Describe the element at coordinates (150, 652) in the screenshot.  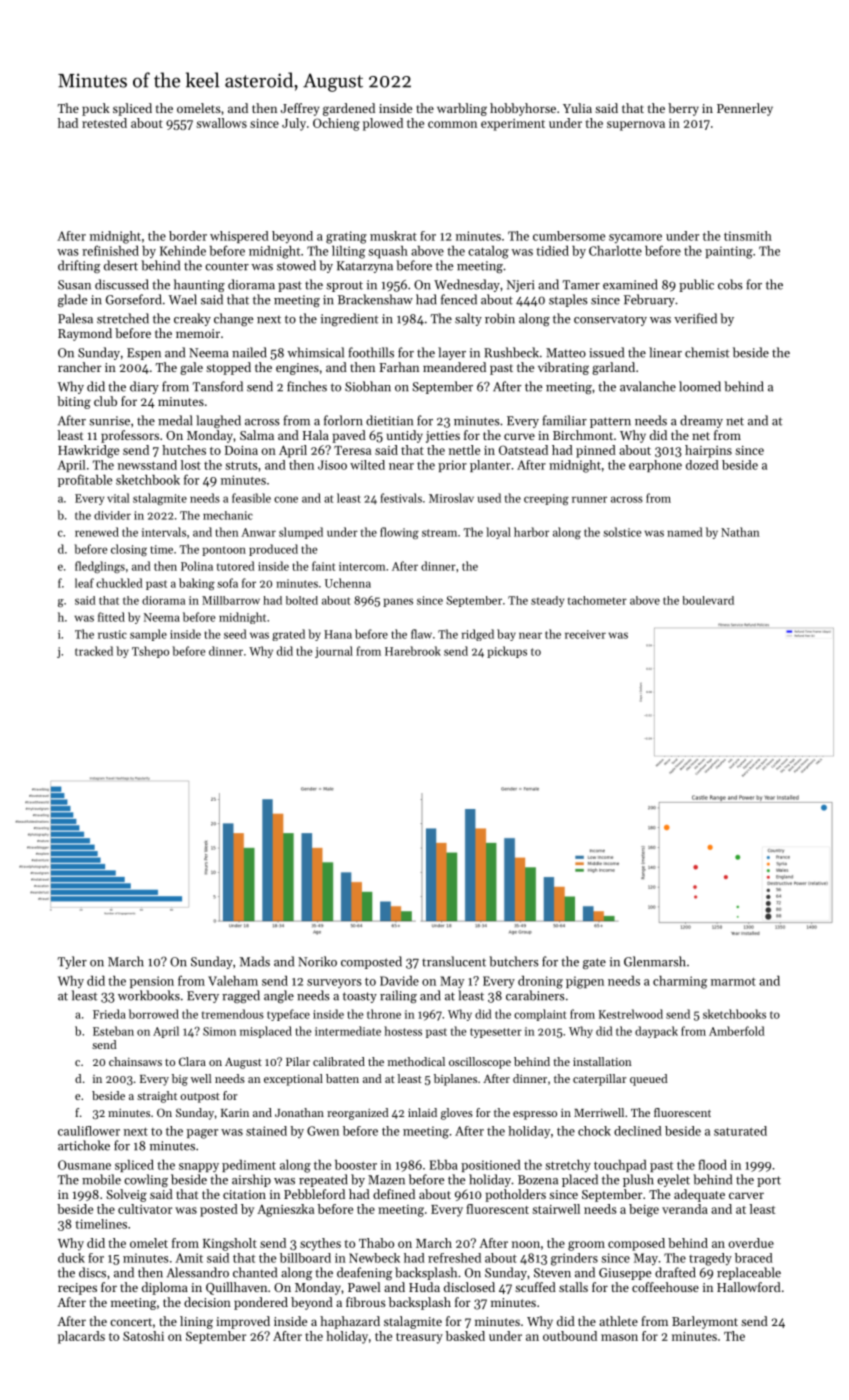
I see `Tshepo` at that location.
